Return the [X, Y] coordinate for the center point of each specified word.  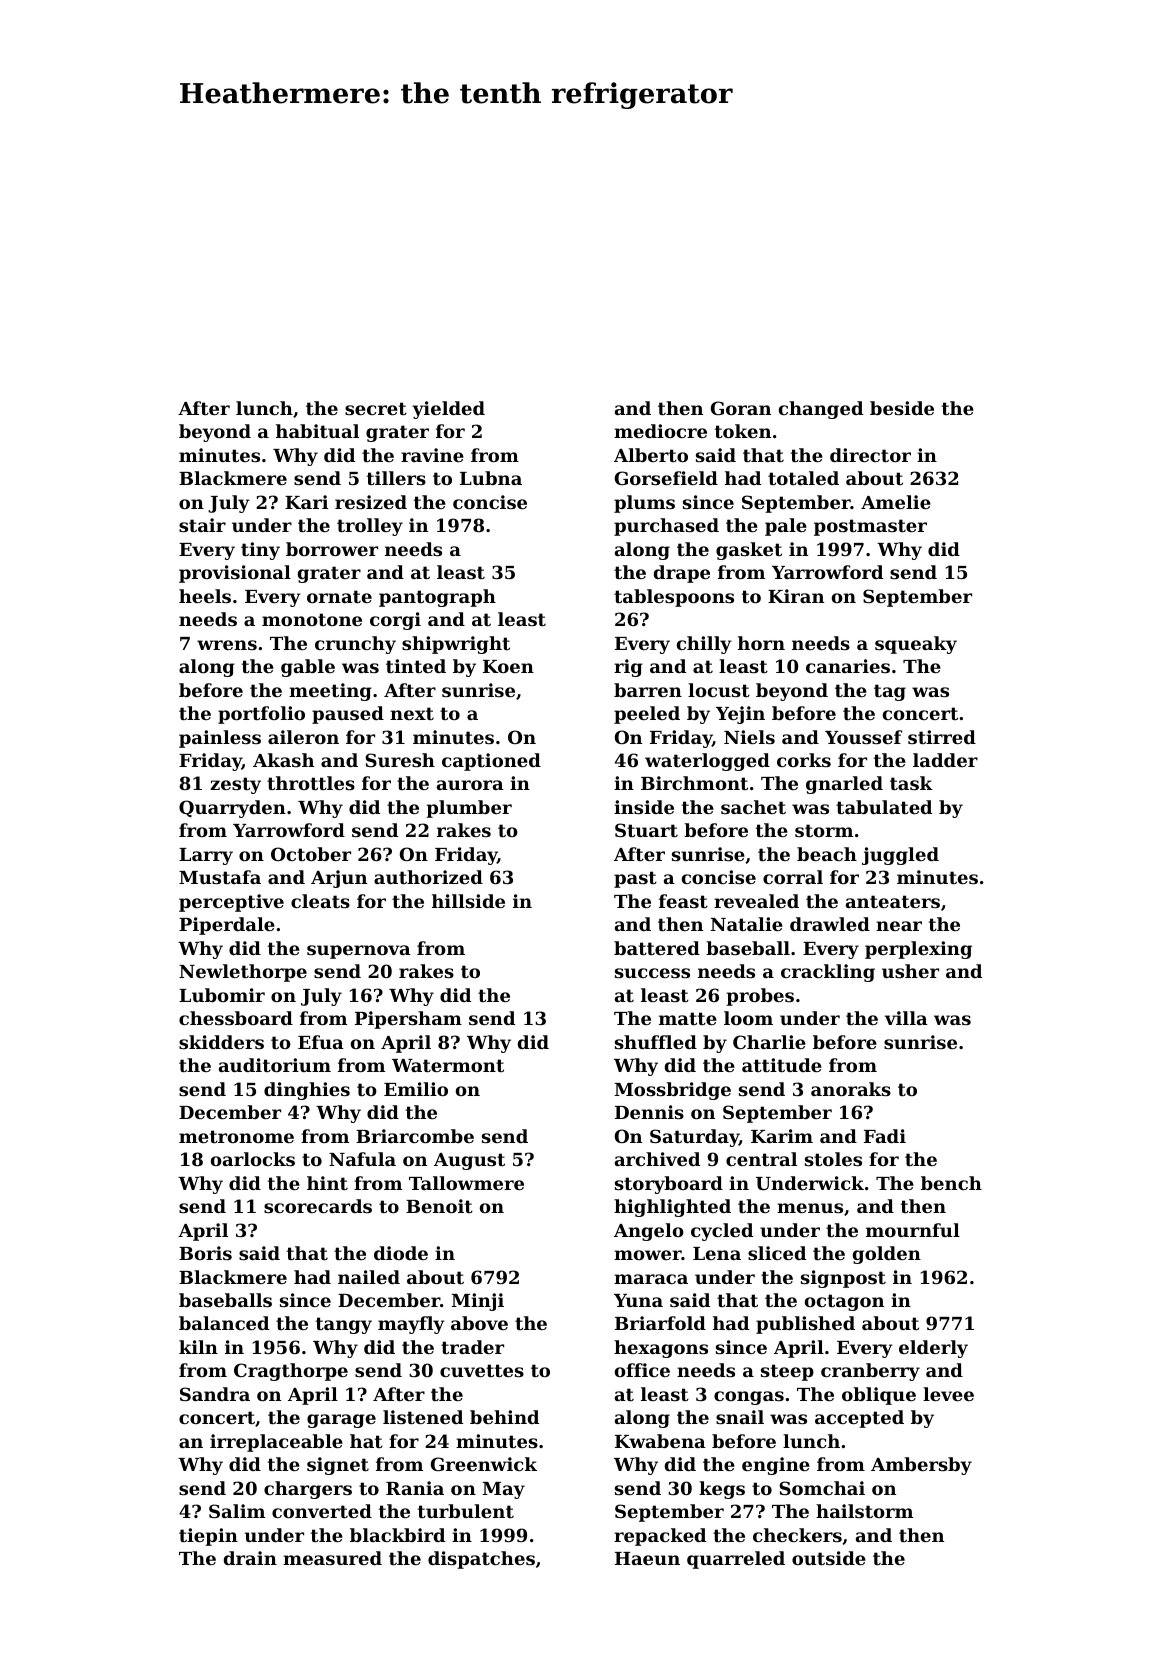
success [652, 973]
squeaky [916, 645]
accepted [859, 1419]
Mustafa [220, 877]
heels [205, 596]
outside [829, 1558]
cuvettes [482, 1370]
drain [250, 1558]
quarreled [736, 1560]
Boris [205, 1253]
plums [644, 504]
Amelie [896, 502]
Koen [508, 666]
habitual [317, 431]
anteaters [893, 901]
